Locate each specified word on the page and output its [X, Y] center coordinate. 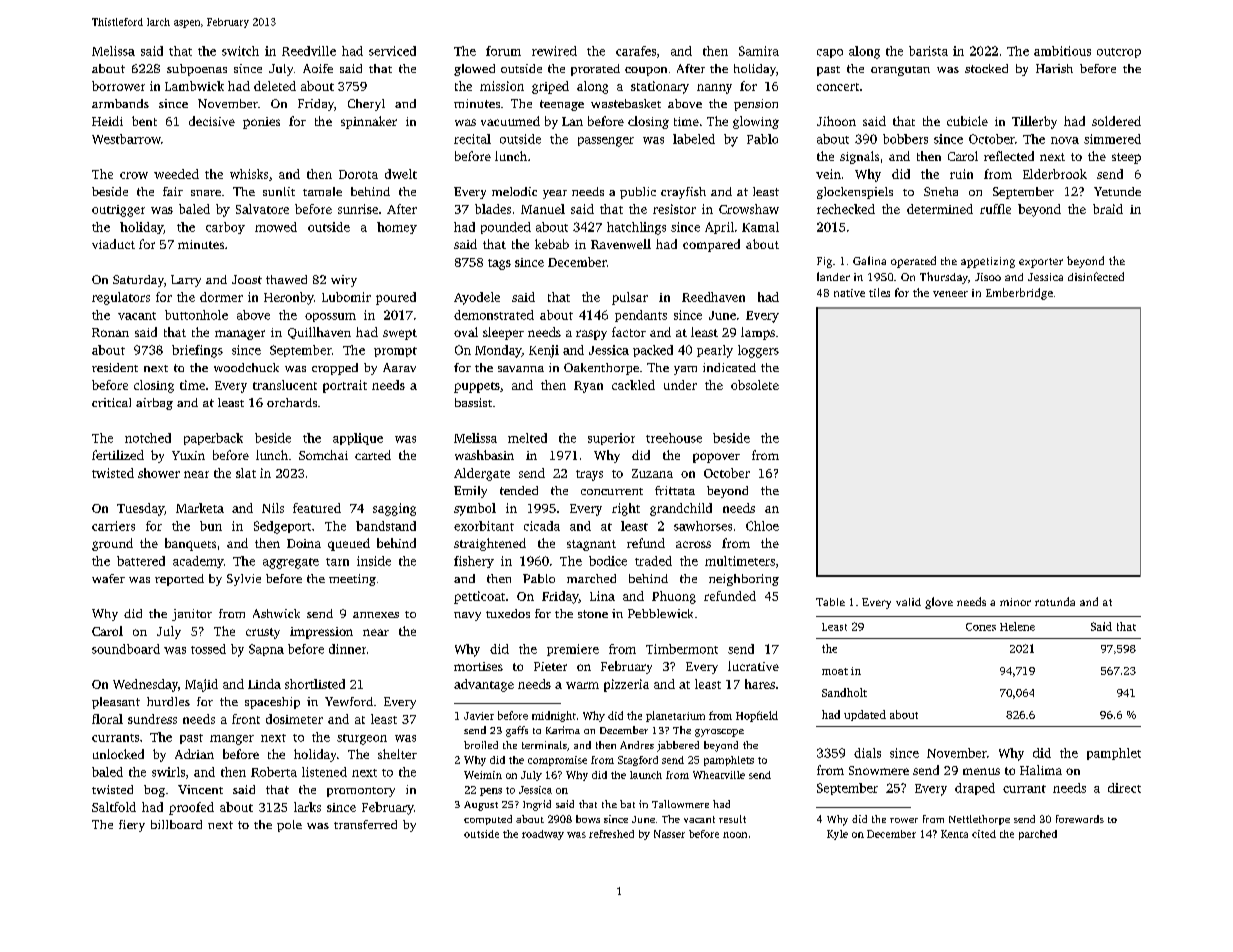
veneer [950, 294]
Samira [759, 51]
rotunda [1055, 601]
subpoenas [197, 70]
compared [711, 245]
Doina [304, 543]
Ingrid [537, 805]
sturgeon [362, 739]
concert [838, 87]
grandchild [681, 509]
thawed [286, 279]
